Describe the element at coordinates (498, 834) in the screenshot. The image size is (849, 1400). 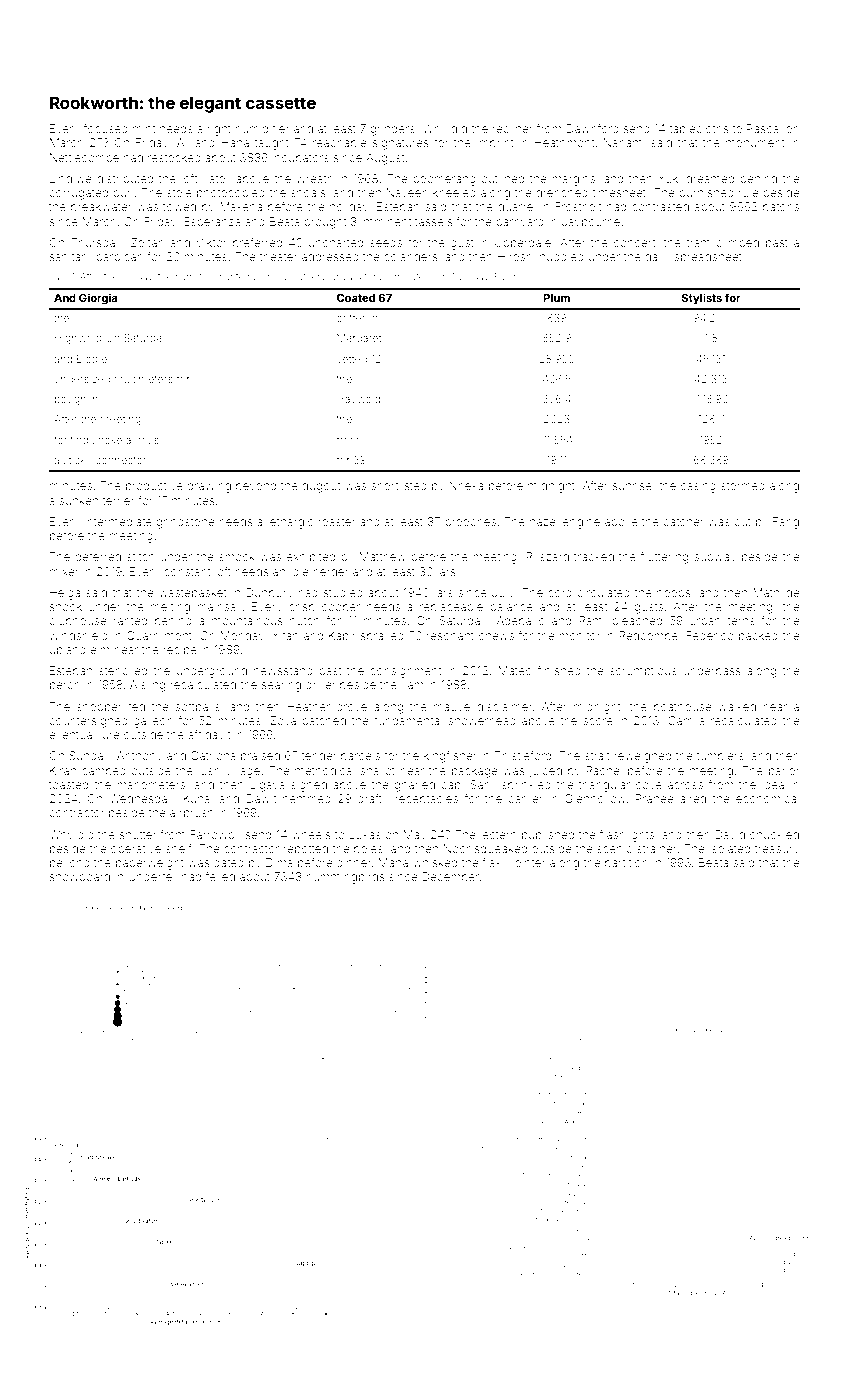
I see `lectern` at that location.
